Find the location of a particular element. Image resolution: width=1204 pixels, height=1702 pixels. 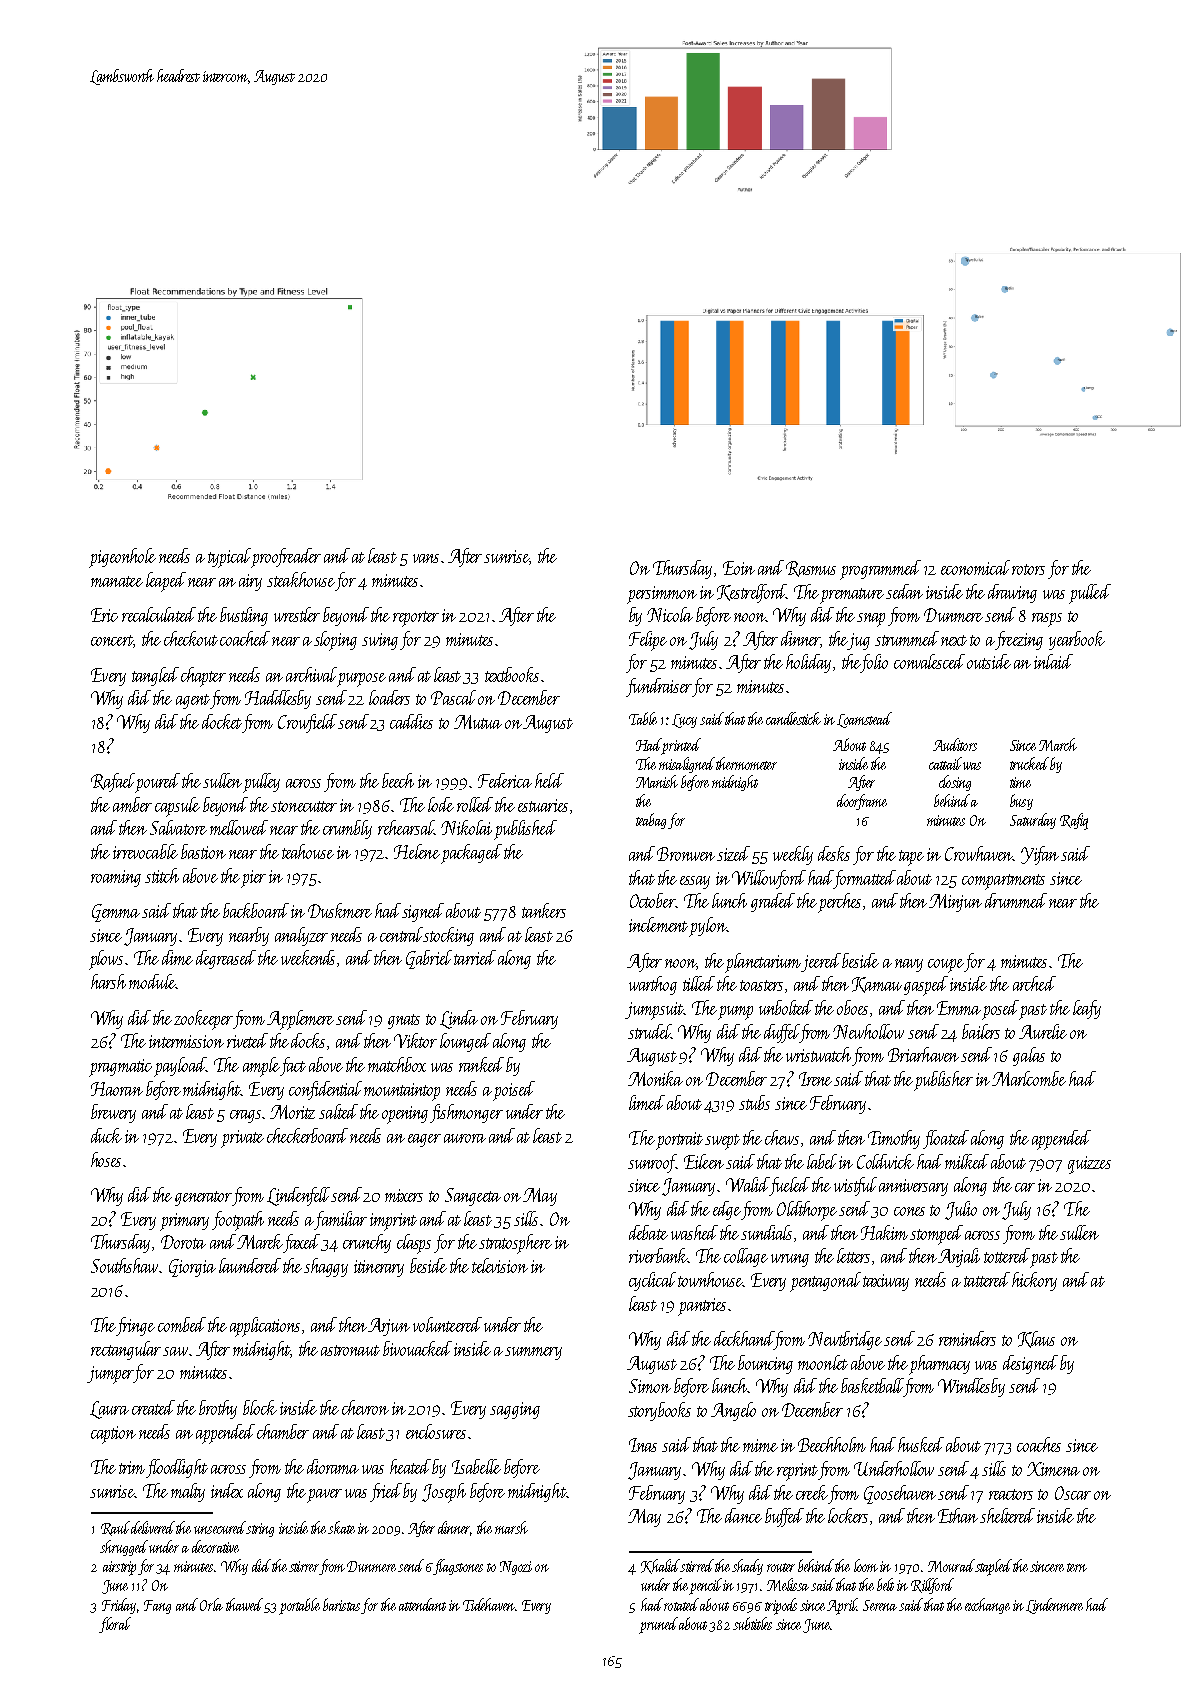

pump is located at coordinates (735, 1013).
